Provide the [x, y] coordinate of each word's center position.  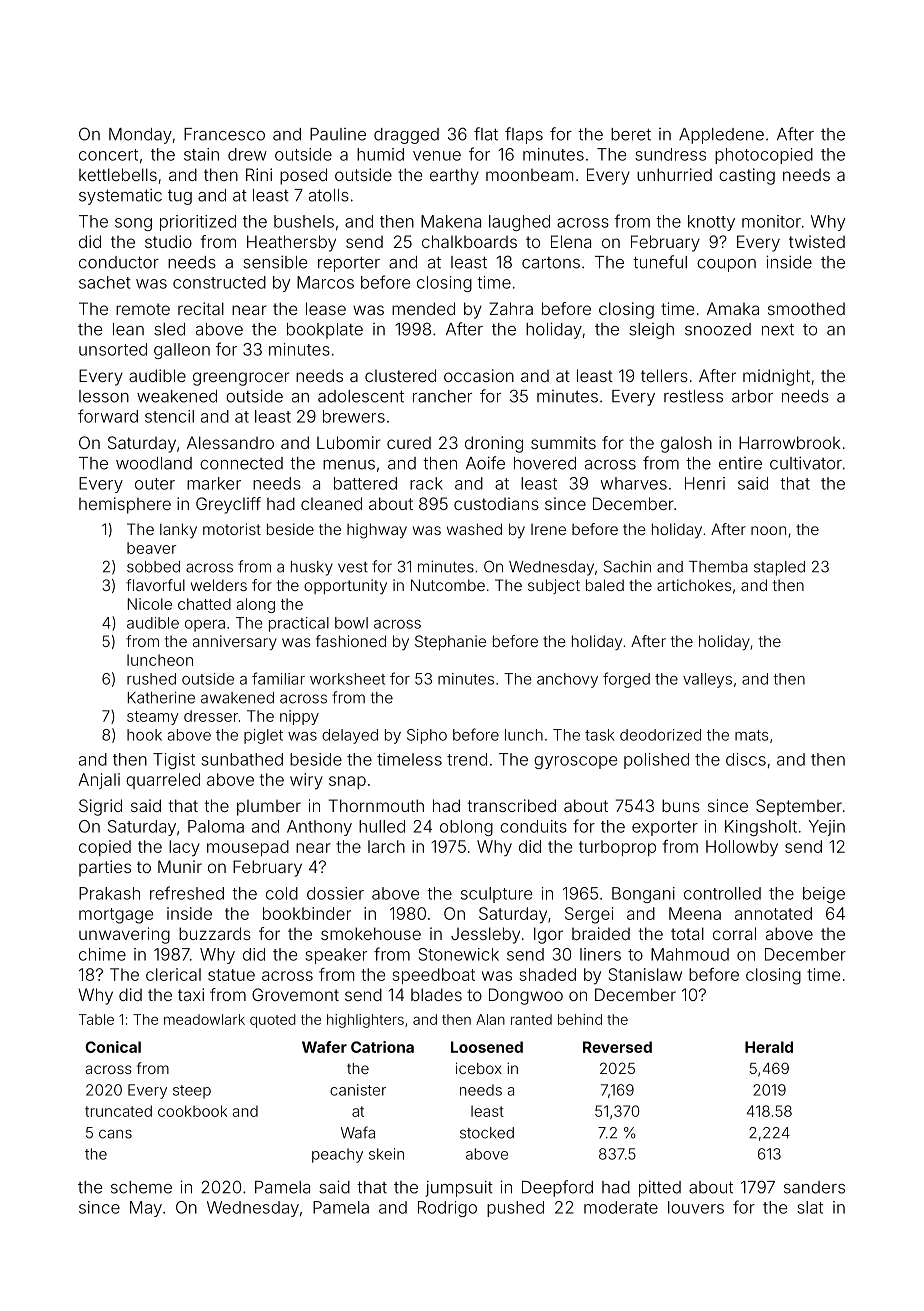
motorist [232, 529]
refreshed [187, 893]
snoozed [718, 329]
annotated [773, 913]
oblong [466, 828]
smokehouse [371, 933]
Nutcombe [448, 585]
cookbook [192, 1111]
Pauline [338, 134]
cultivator [806, 463]
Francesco [224, 134]
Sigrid [100, 807]
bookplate [325, 331]
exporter [665, 828]
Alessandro [230, 442]
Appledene [721, 136]
